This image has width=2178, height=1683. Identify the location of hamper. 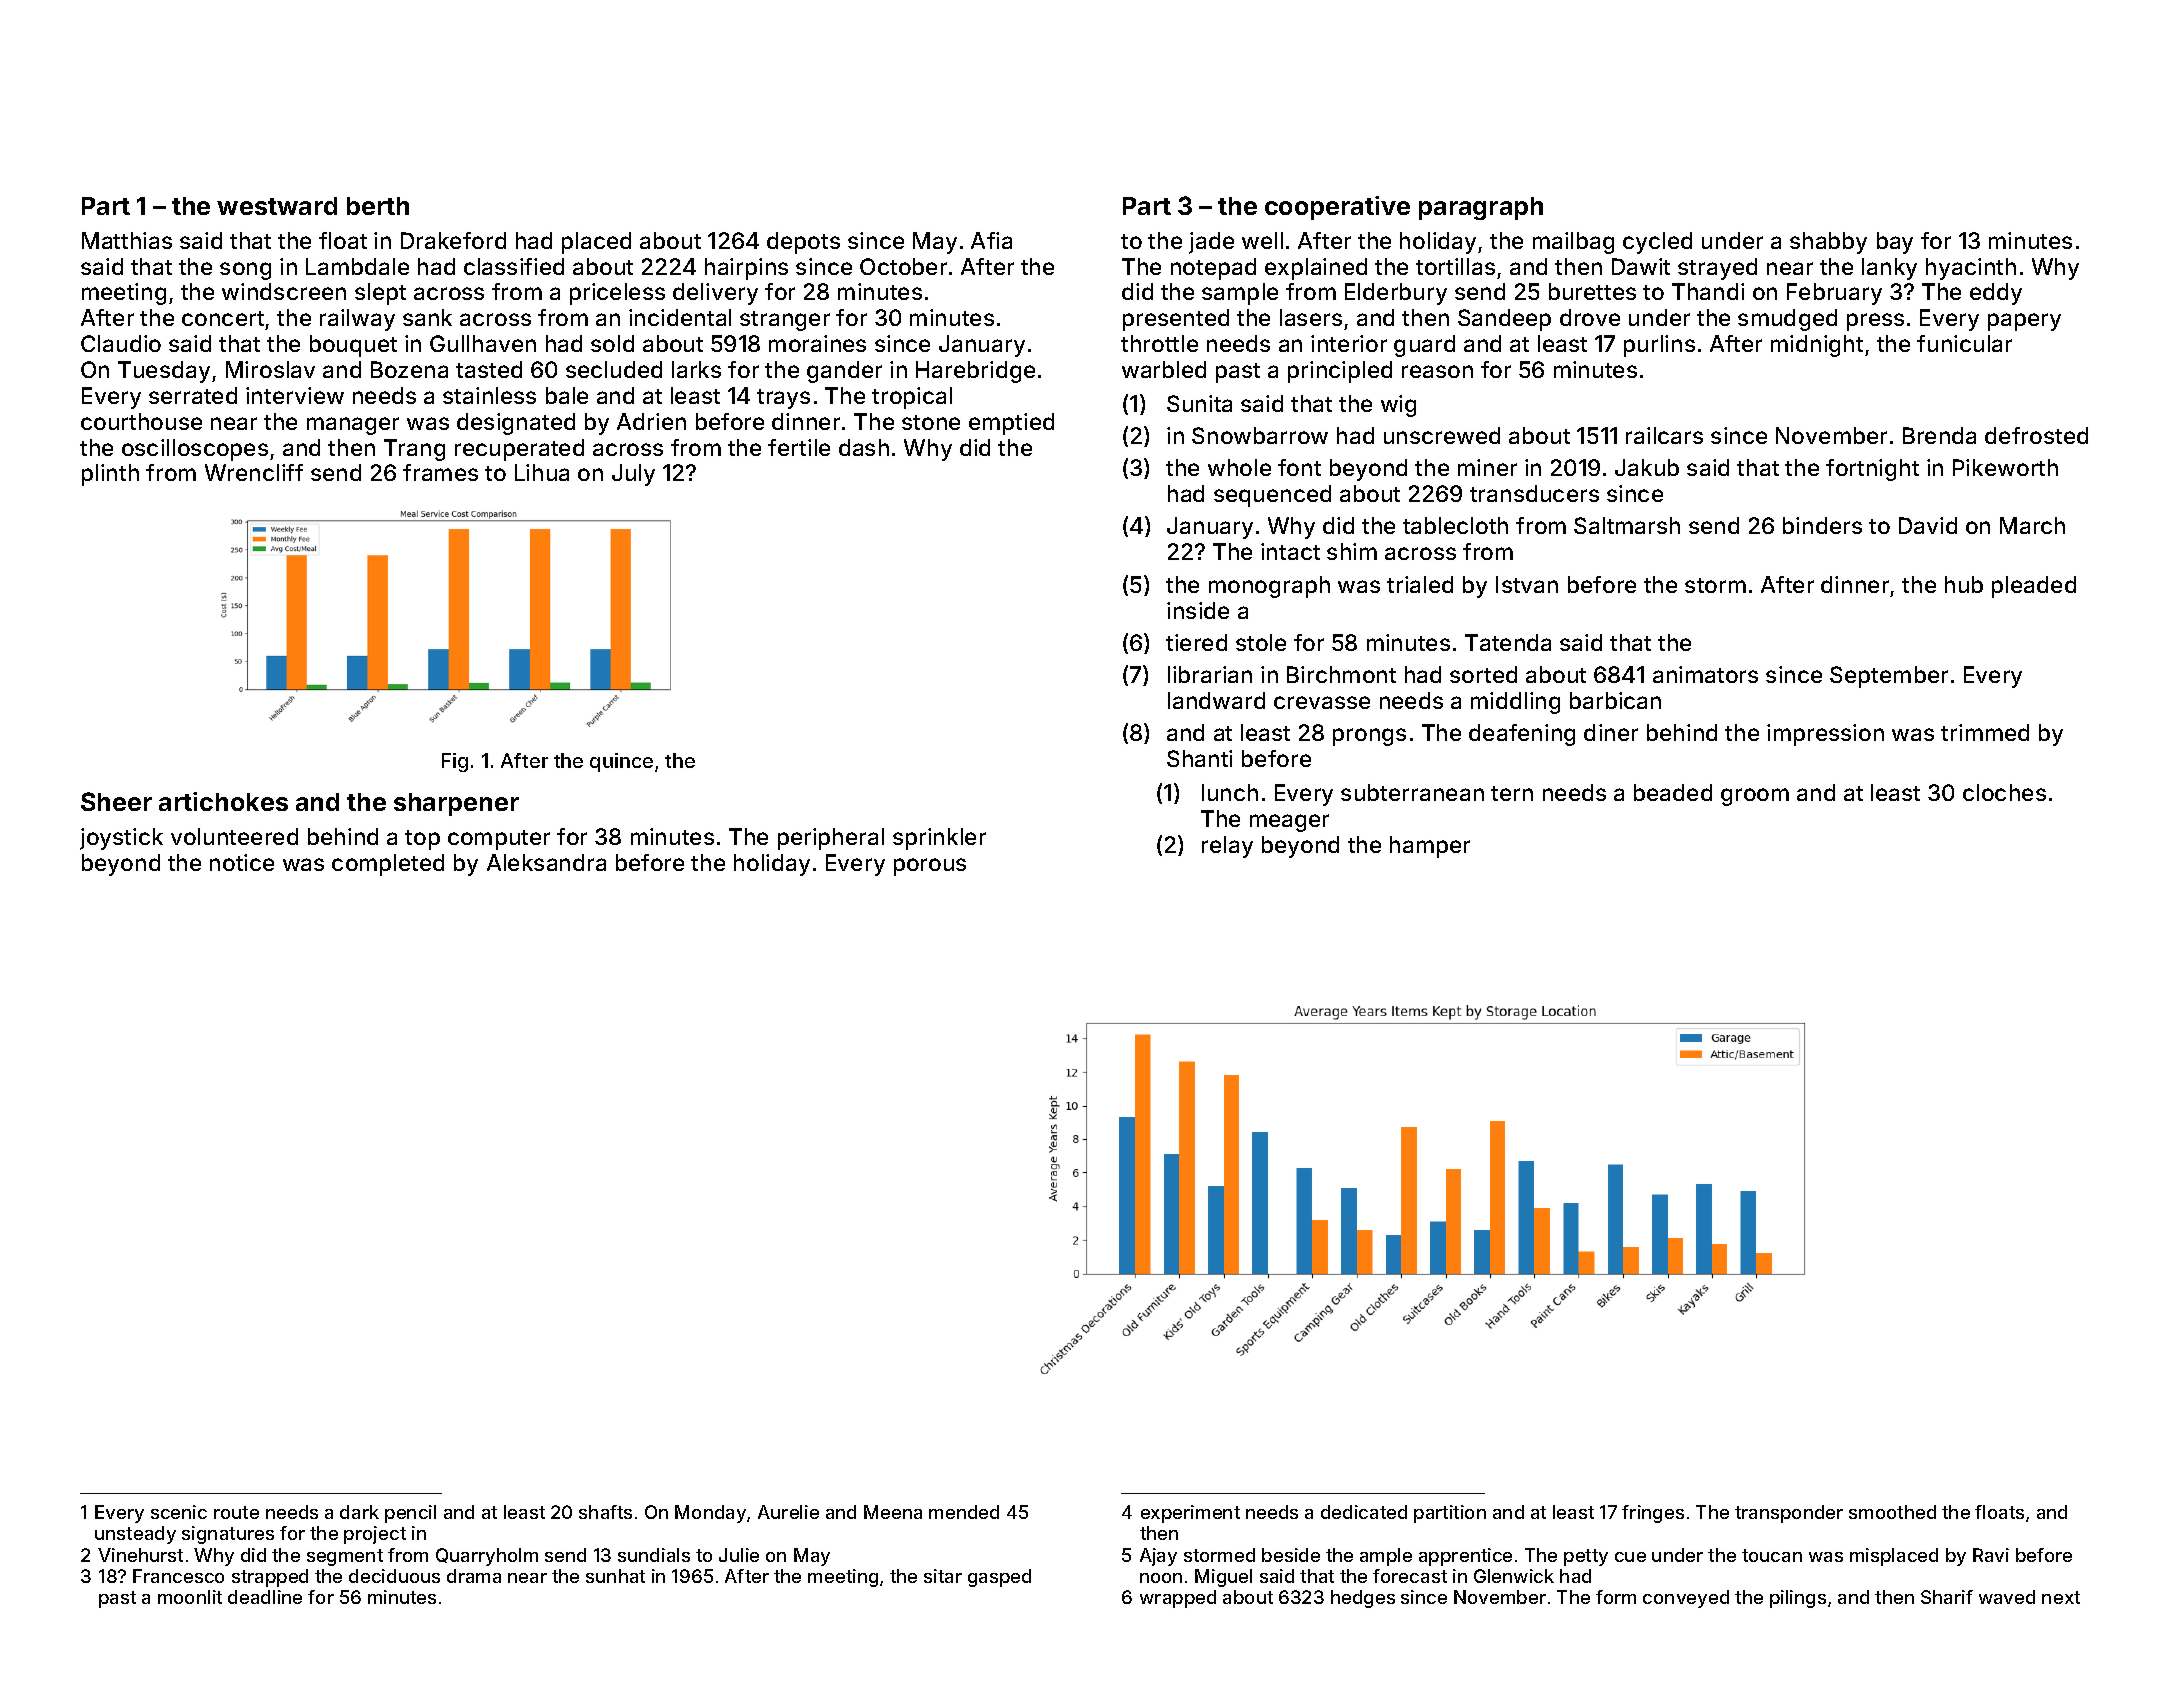
(1430, 847).
